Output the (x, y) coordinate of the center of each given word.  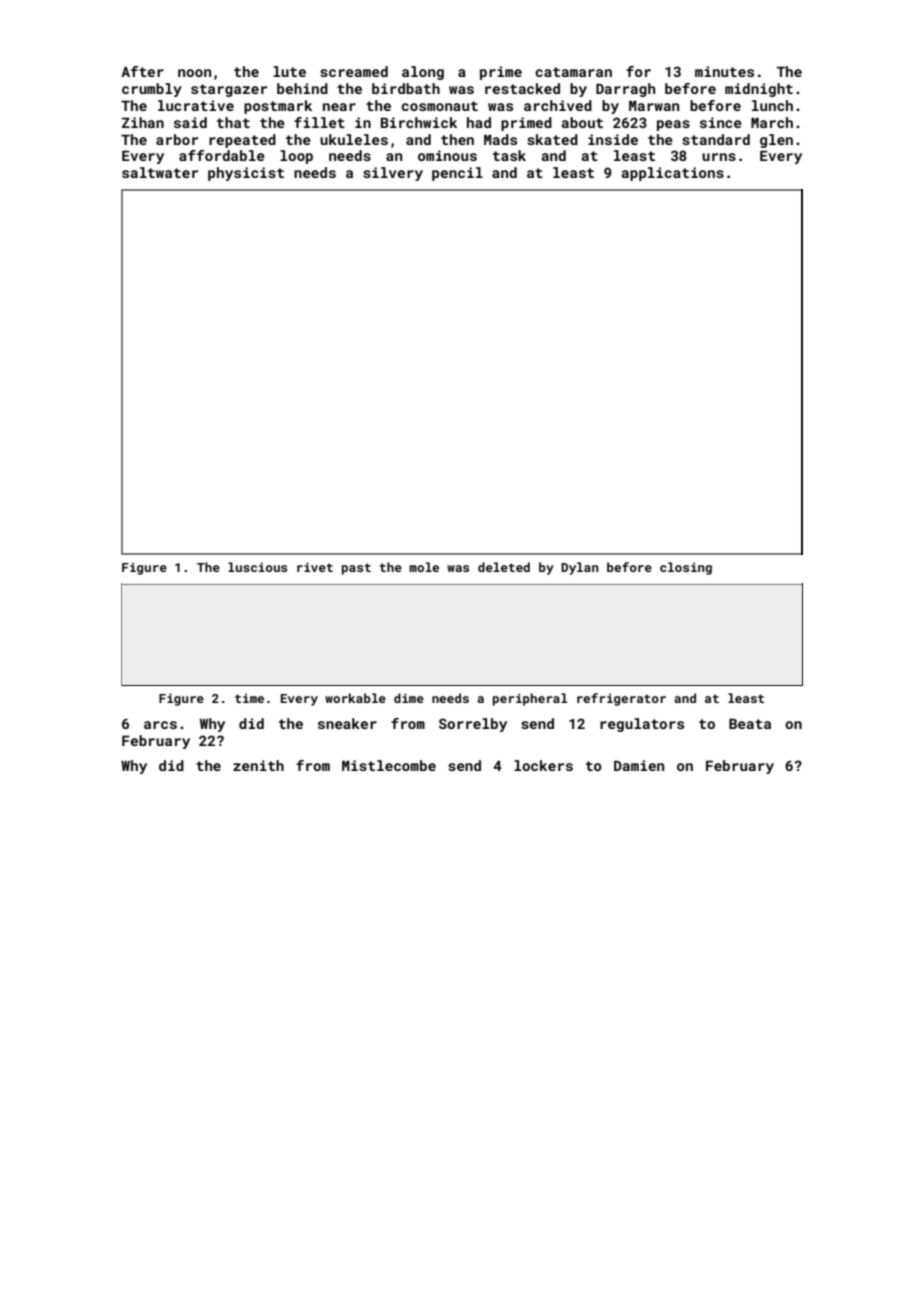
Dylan (580, 568)
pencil (457, 174)
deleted (504, 567)
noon (194, 73)
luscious (257, 567)
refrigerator (621, 699)
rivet (315, 567)
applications (673, 174)
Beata (750, 724)
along (423, 73)
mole (424, 567)
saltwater (160, 172)
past (356, 569)
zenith (258, 765)
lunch (772, 105)
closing (686, 568)
